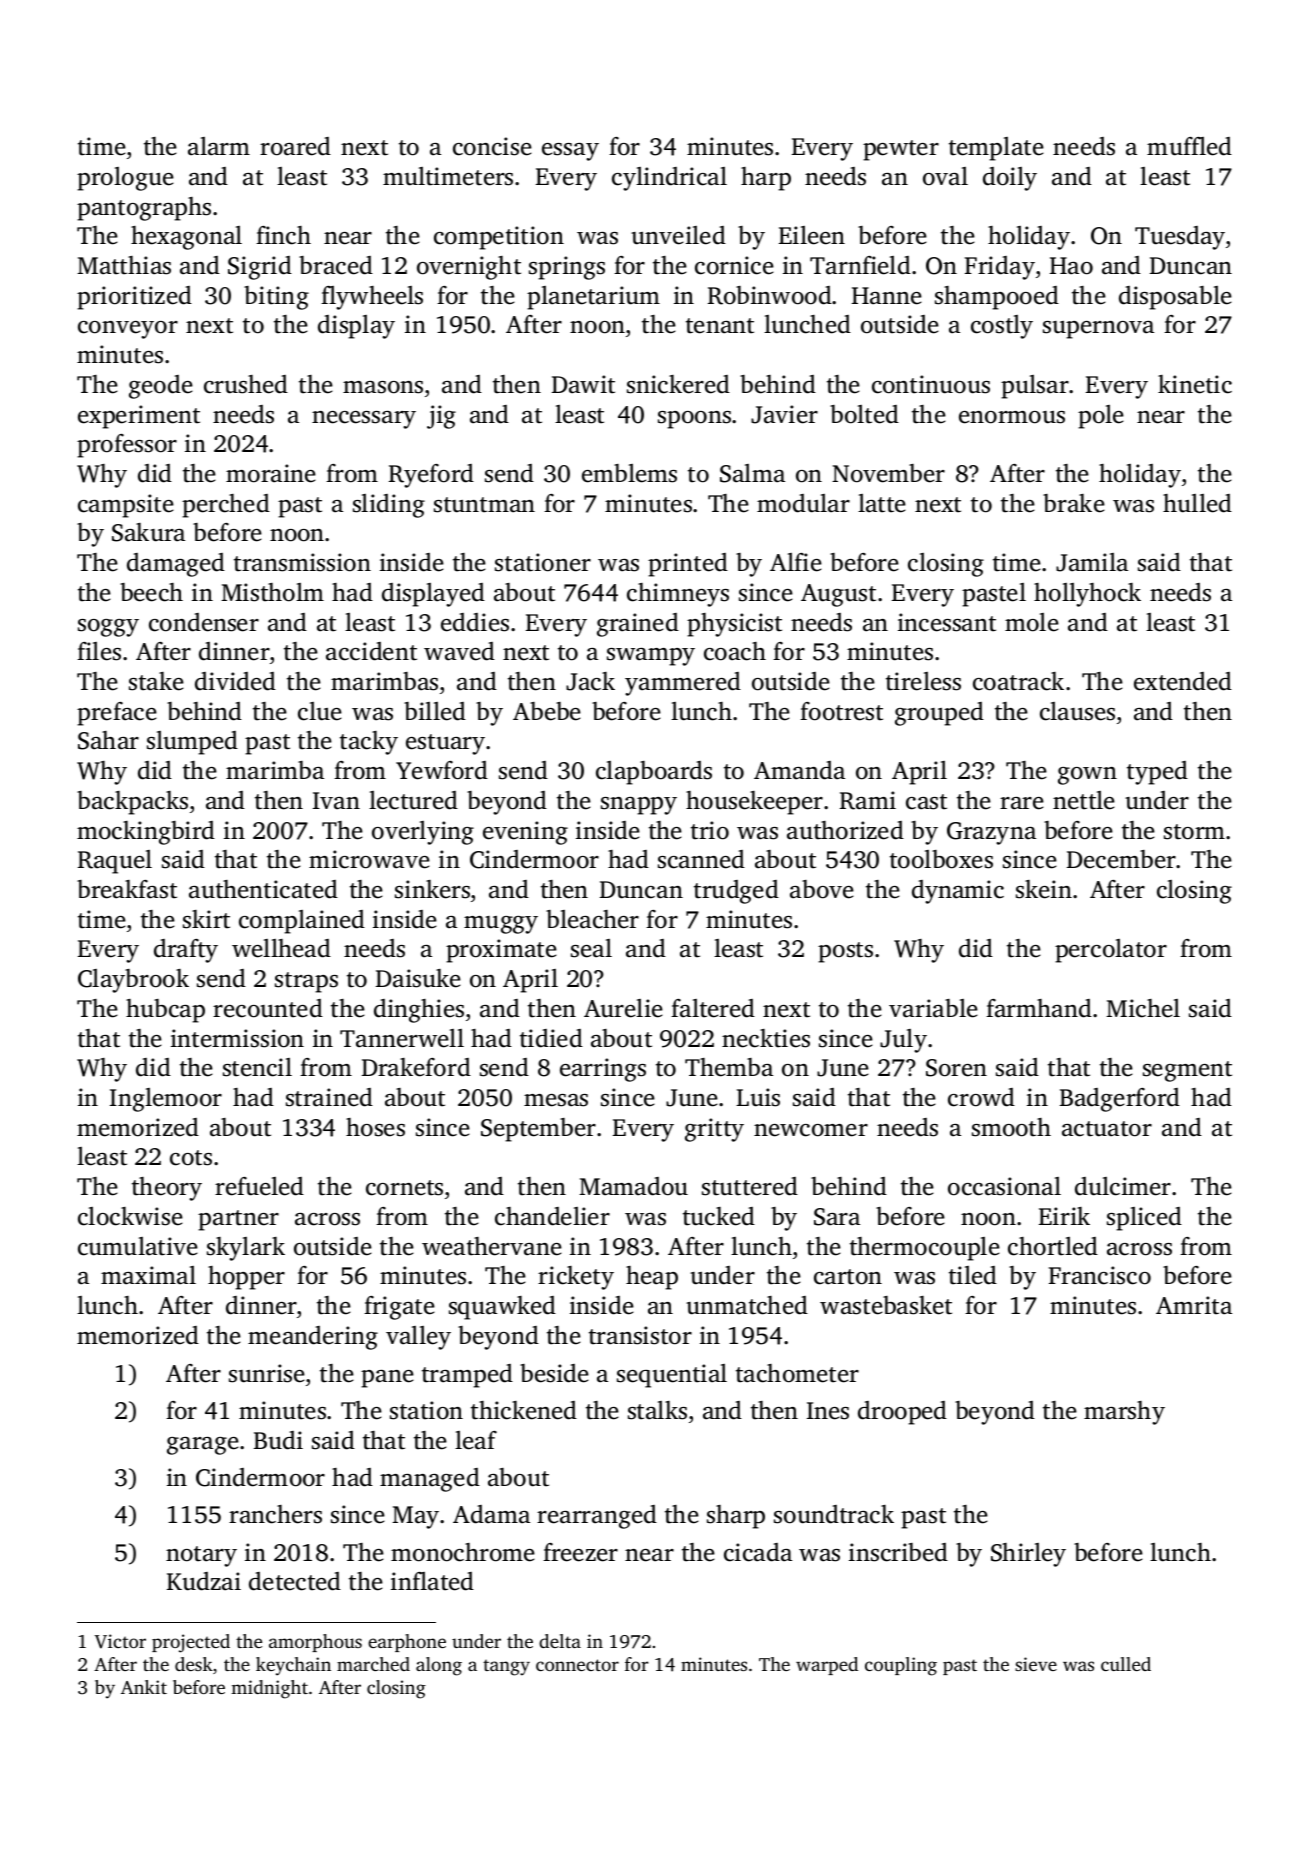  I want to click on typed, so click(1157, 773).
